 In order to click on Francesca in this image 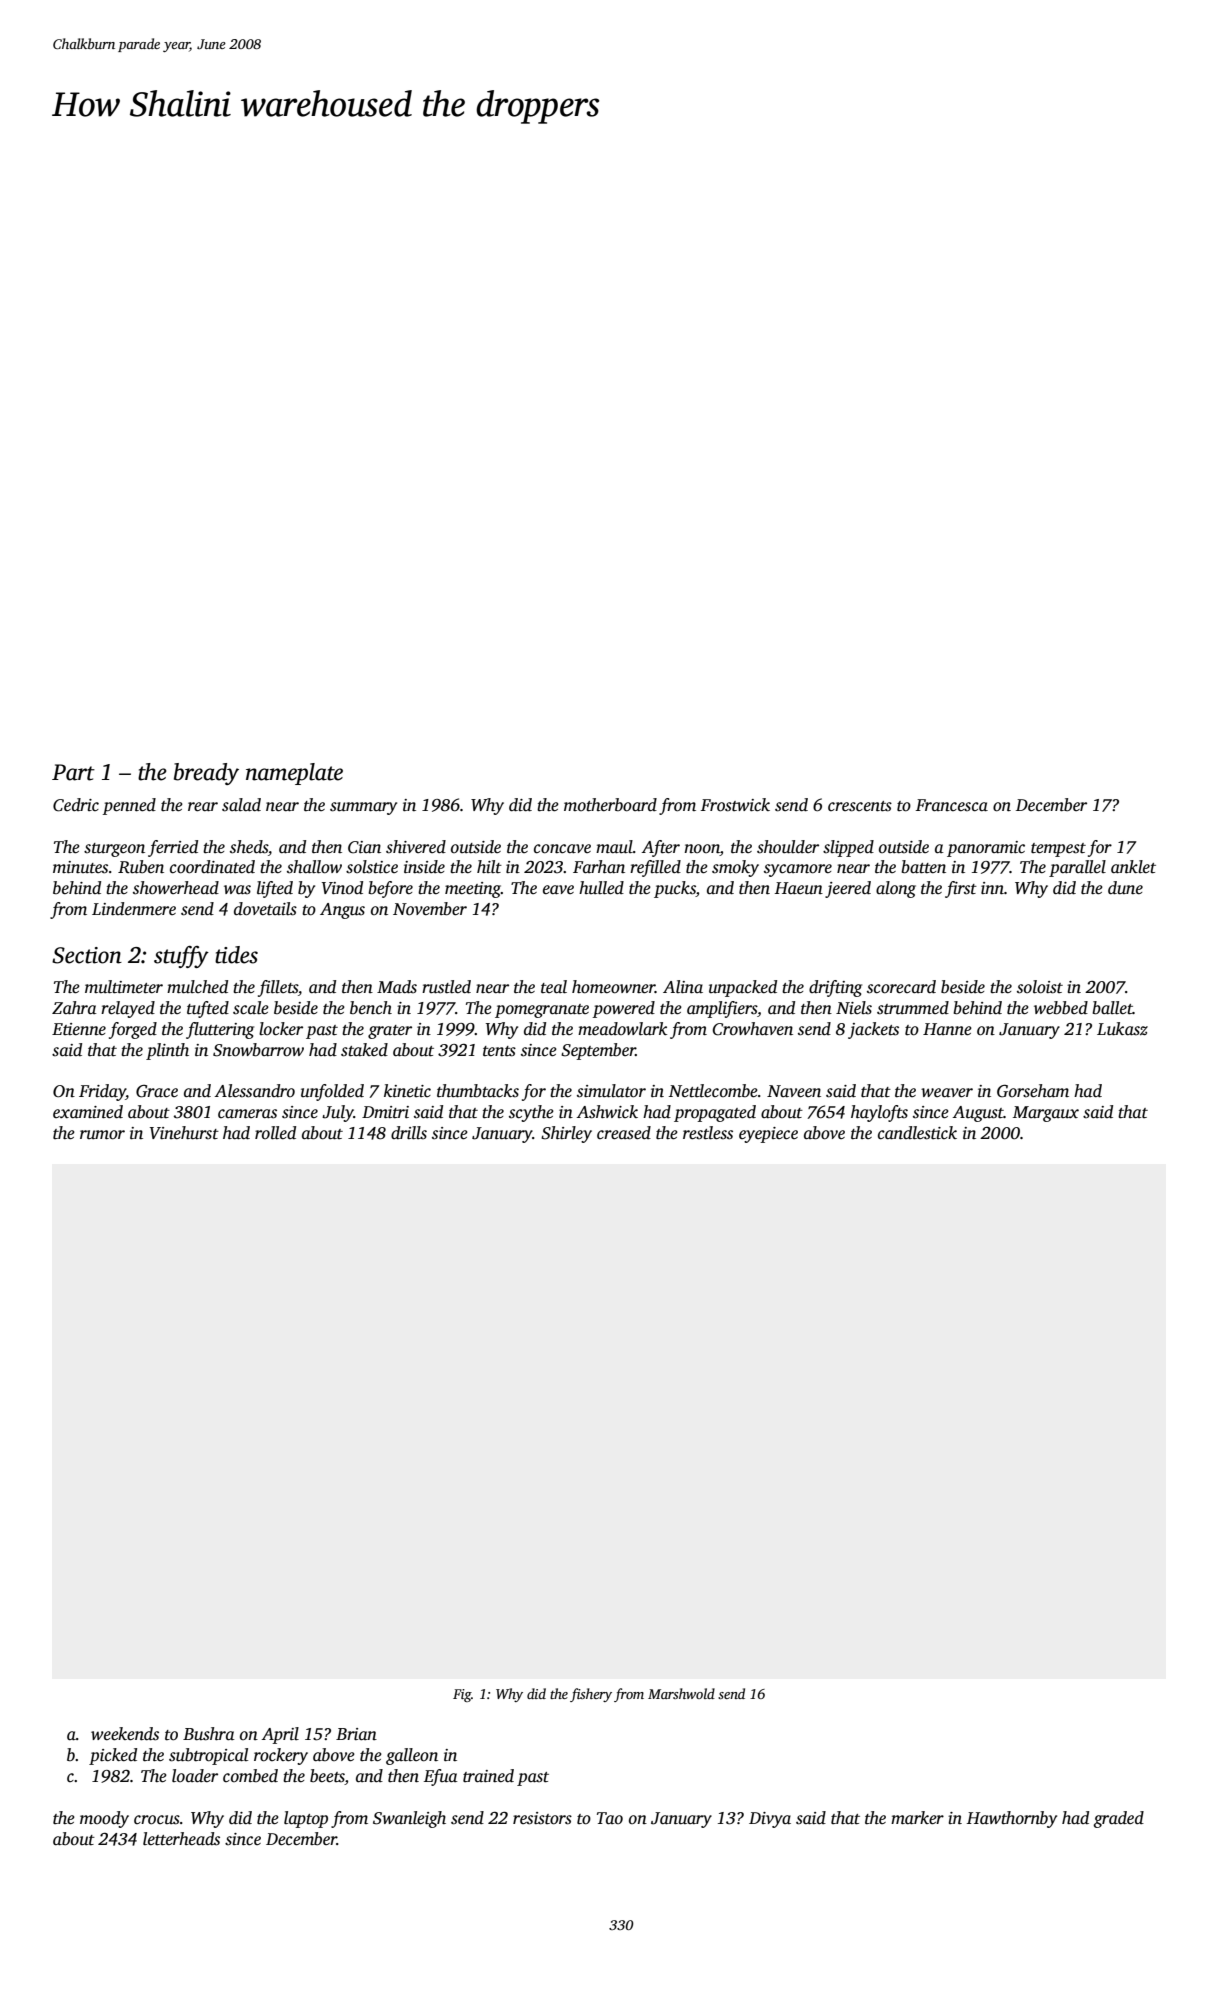, I will do `click(952, 805)`.
